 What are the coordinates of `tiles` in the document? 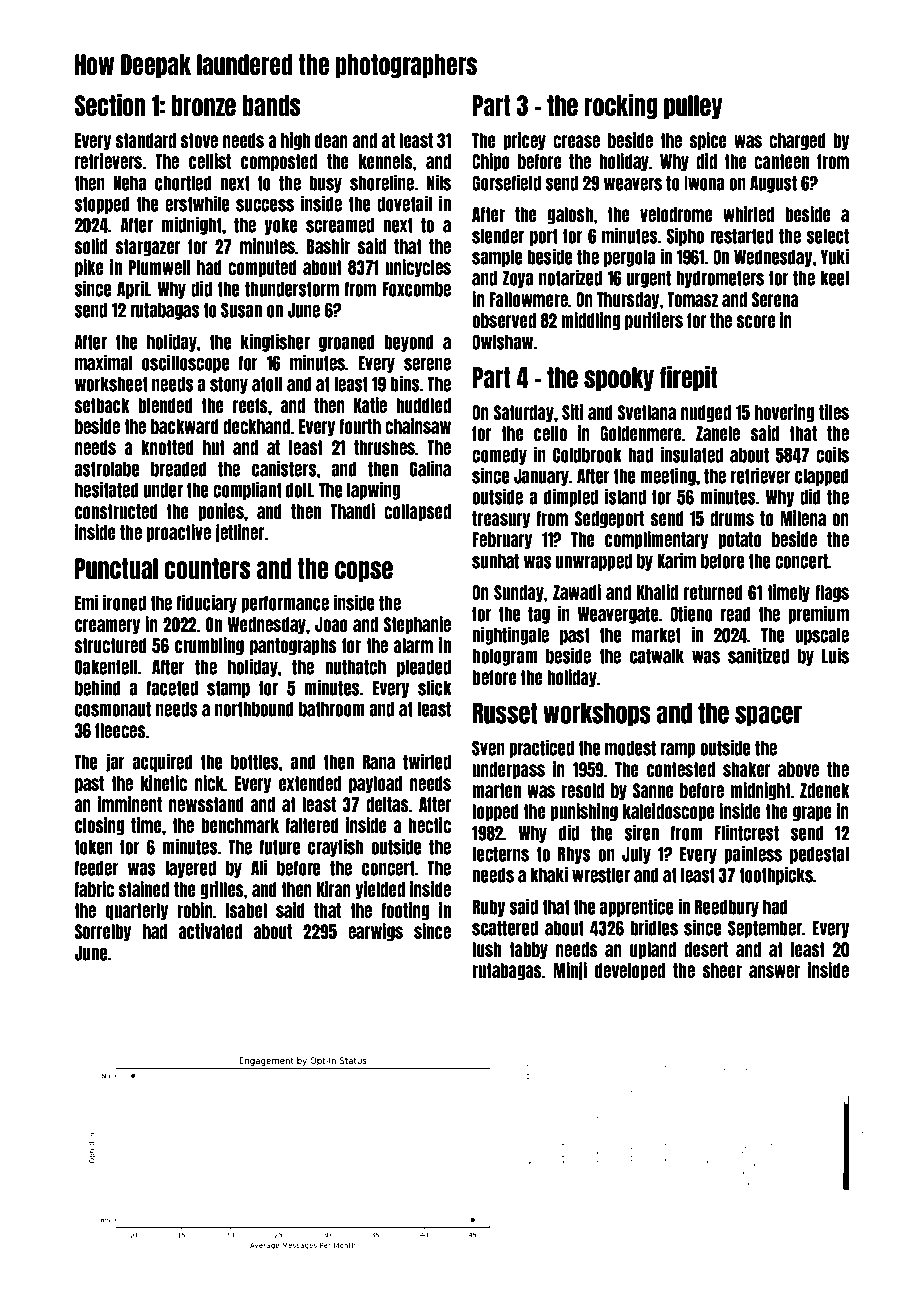 It's located at (834, 412).
